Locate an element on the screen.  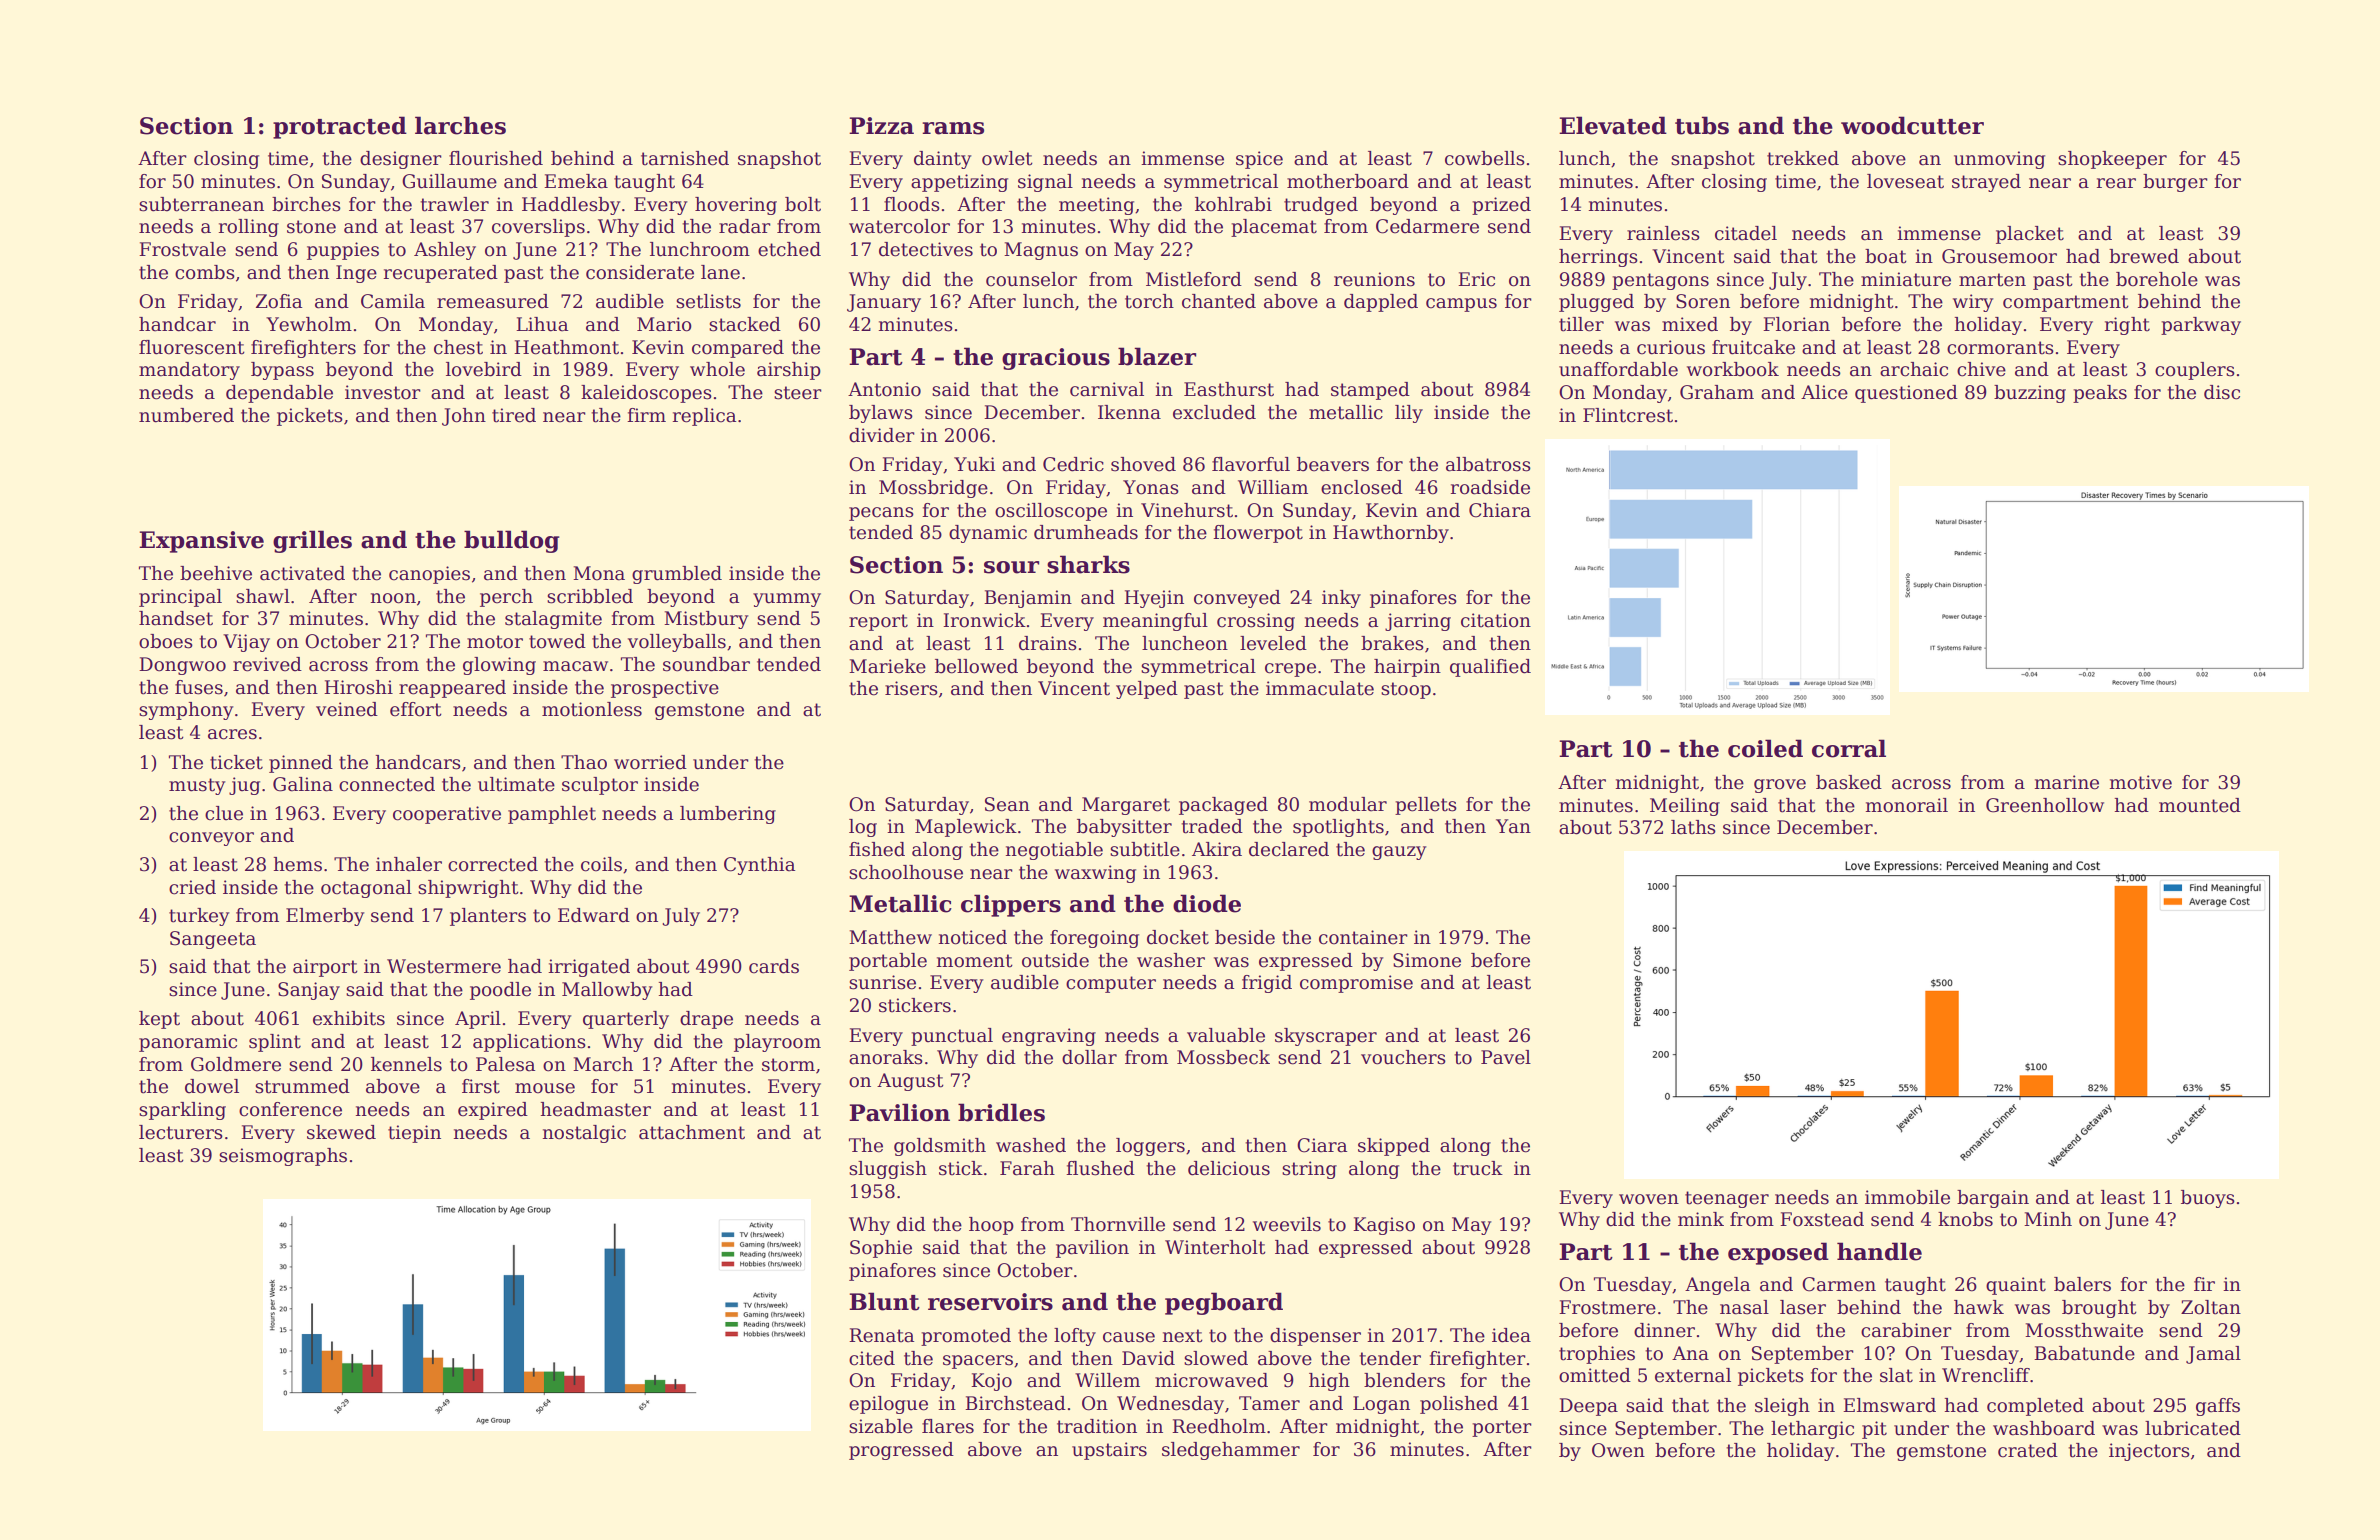
Edward is located at coordinates (594, 915).
